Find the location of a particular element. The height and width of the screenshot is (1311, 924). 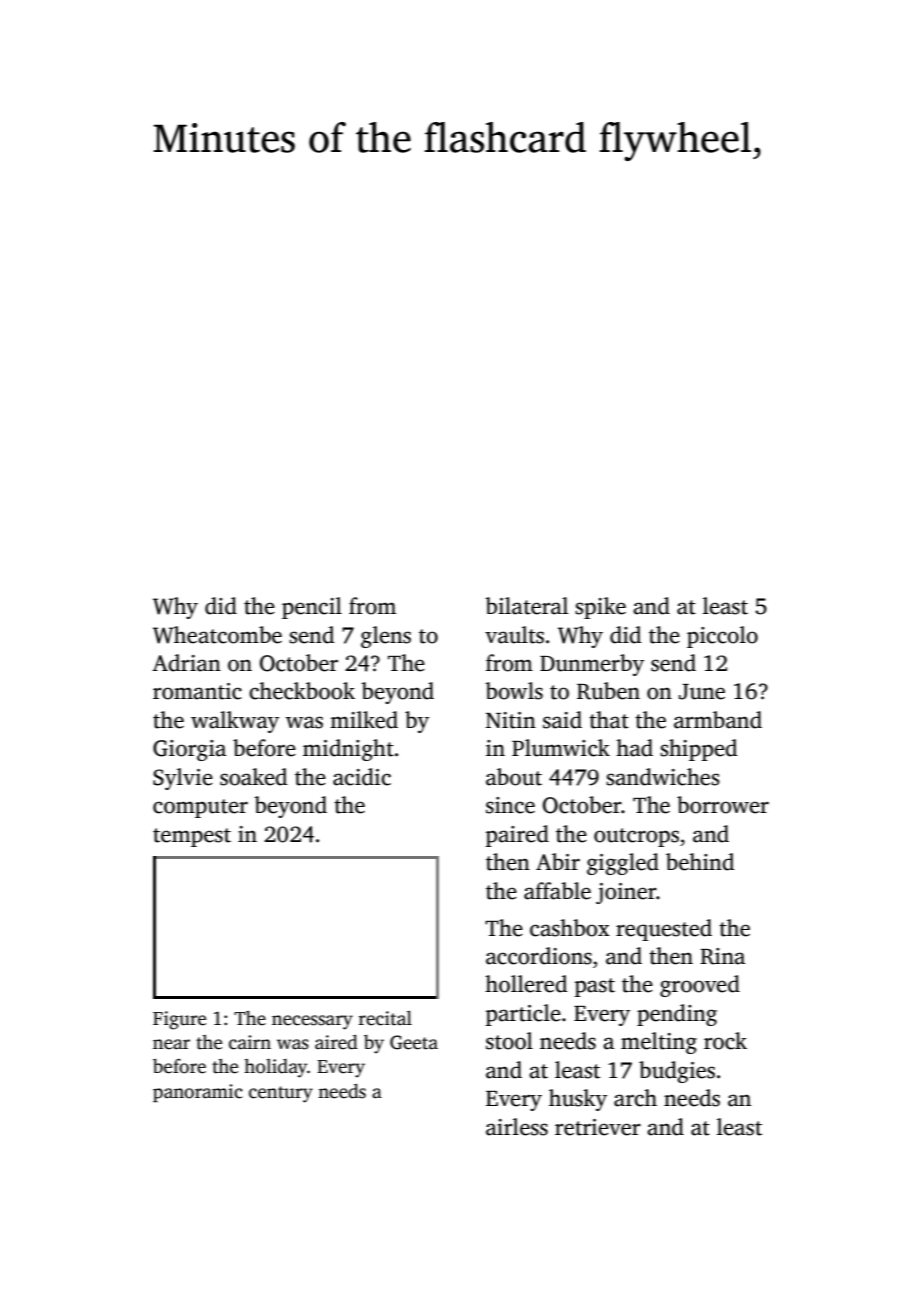

necessary is located at coordinates (312, 1022).
